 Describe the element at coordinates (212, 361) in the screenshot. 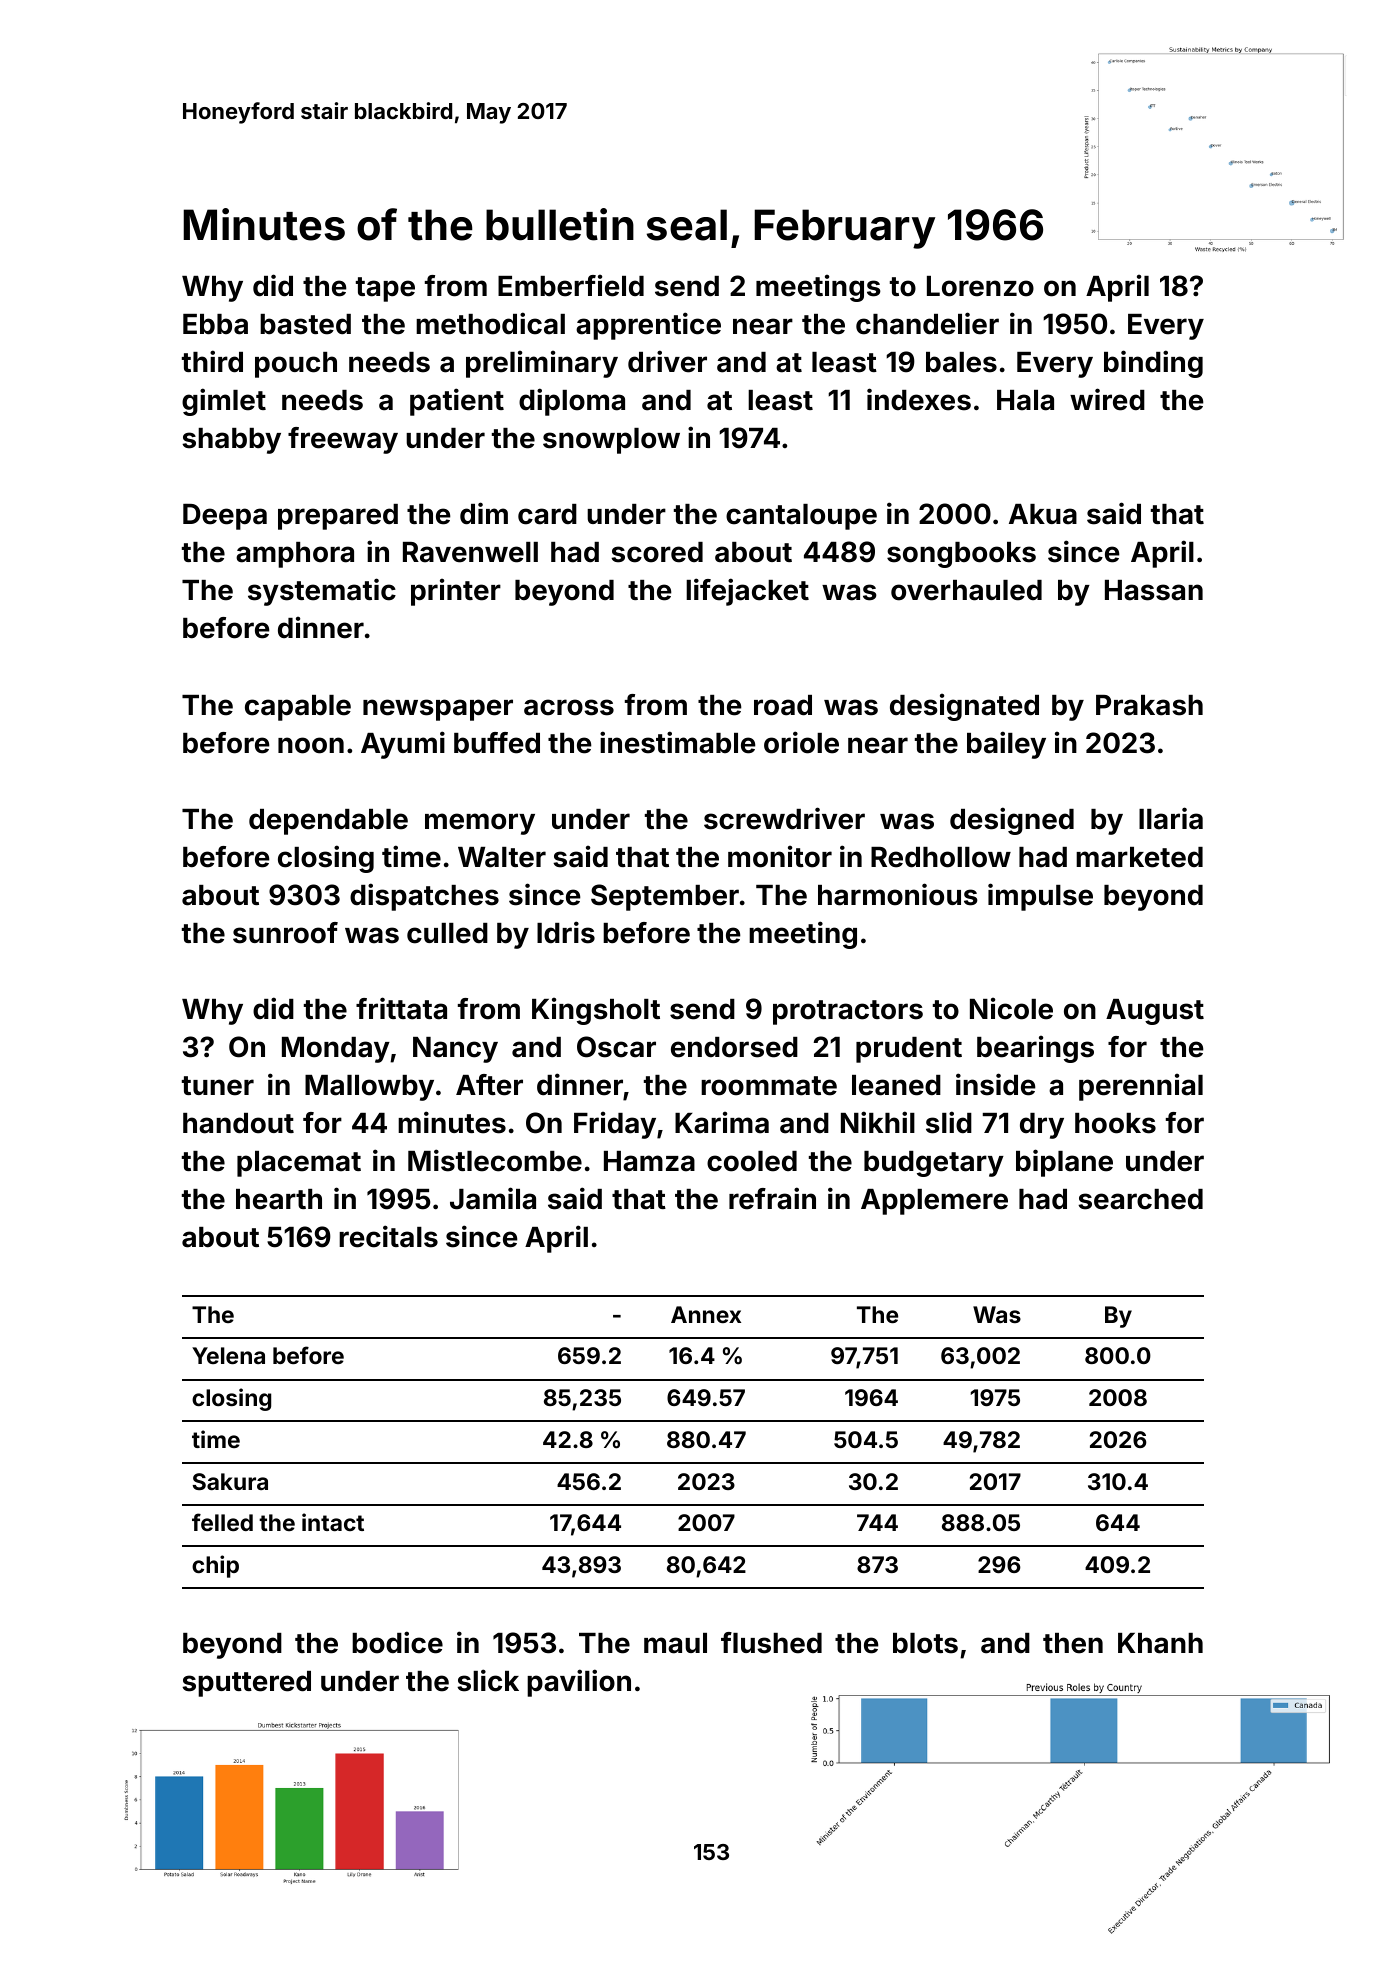

I see `third` at that location.
